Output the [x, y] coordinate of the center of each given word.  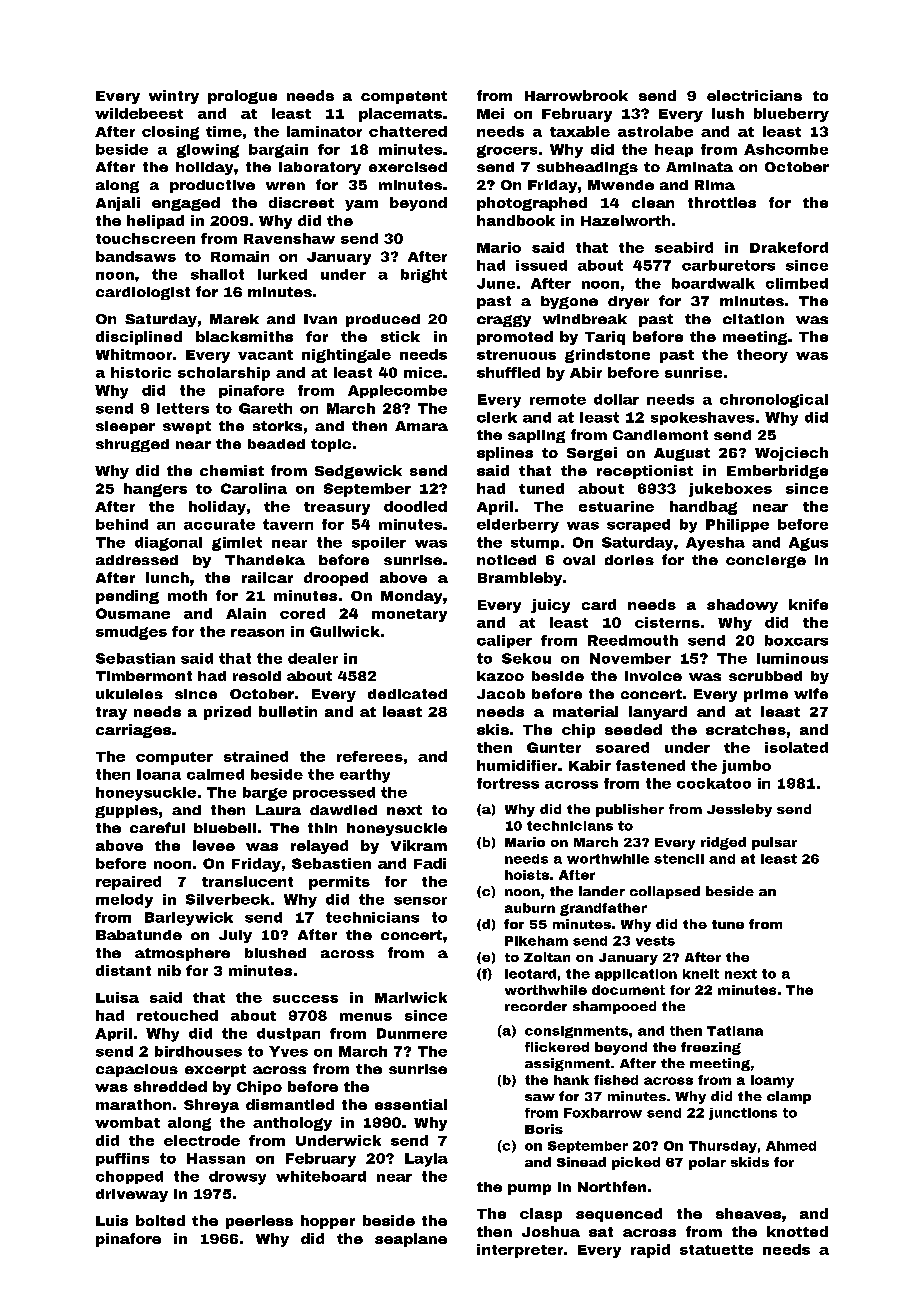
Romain [240, 256]
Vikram [419, 845]
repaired [128, 883]
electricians [754, 95]
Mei [490, 113]
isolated [796, 747]
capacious [137, 1070]
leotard [530, 974]
